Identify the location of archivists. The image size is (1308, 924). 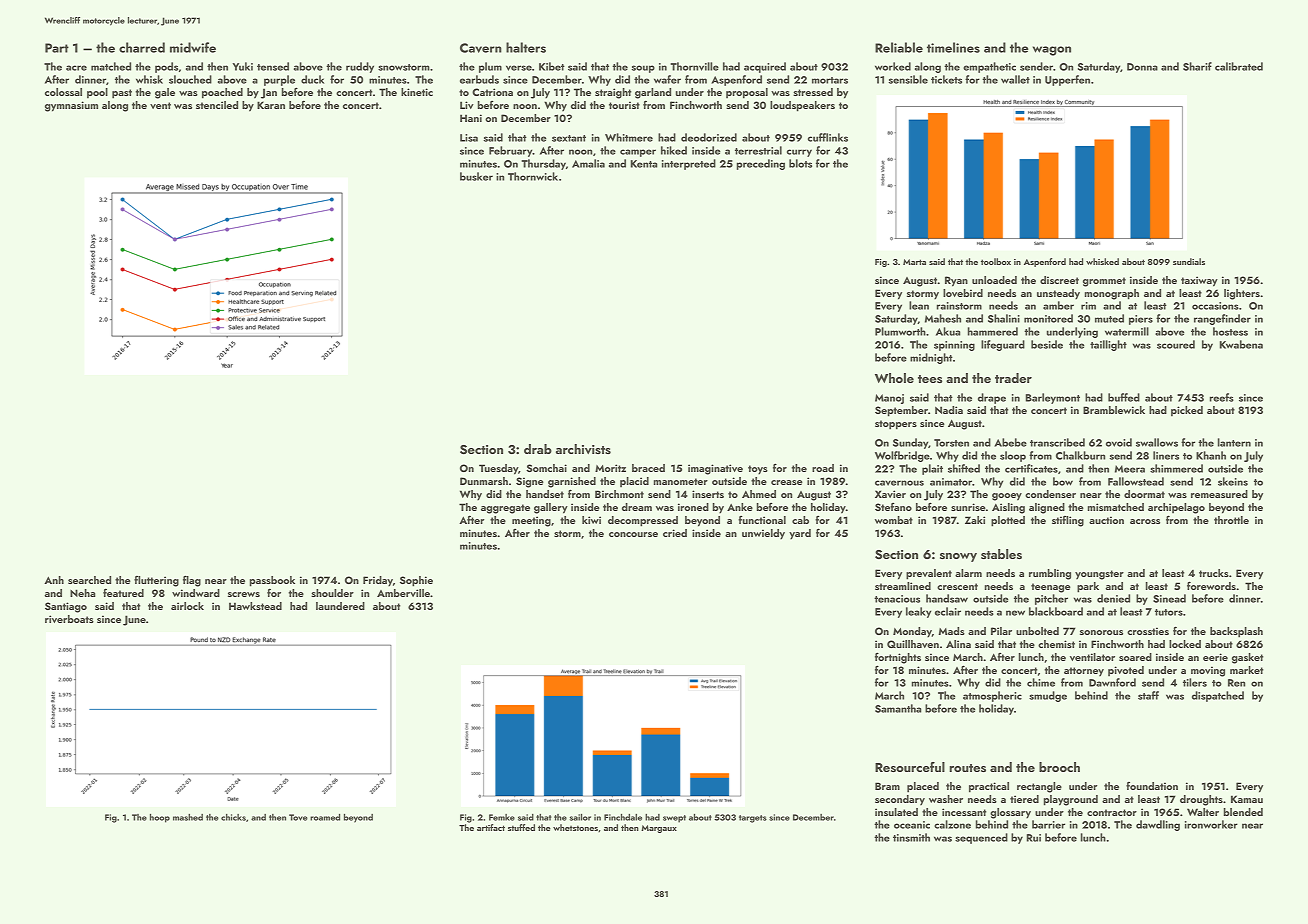
(583, 449).
